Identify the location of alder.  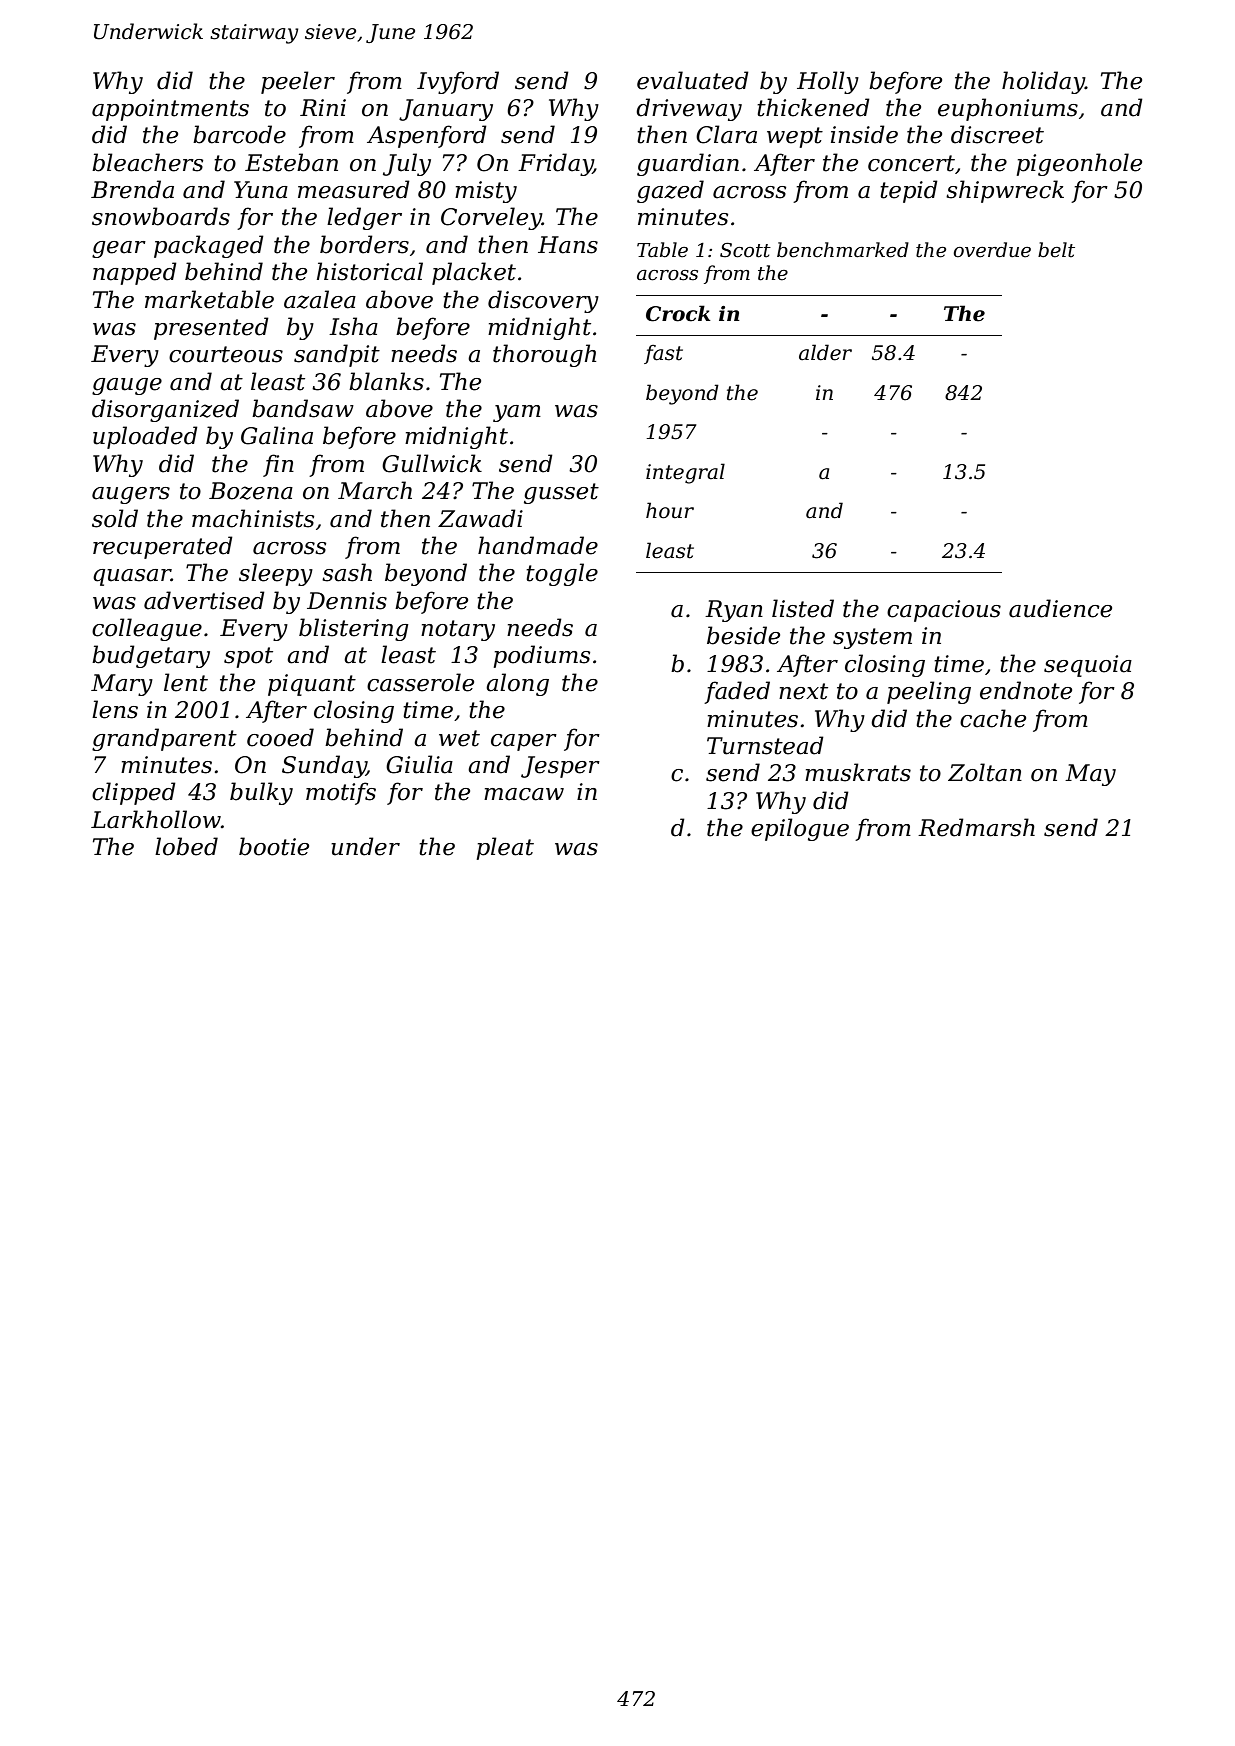
(825, 352).
